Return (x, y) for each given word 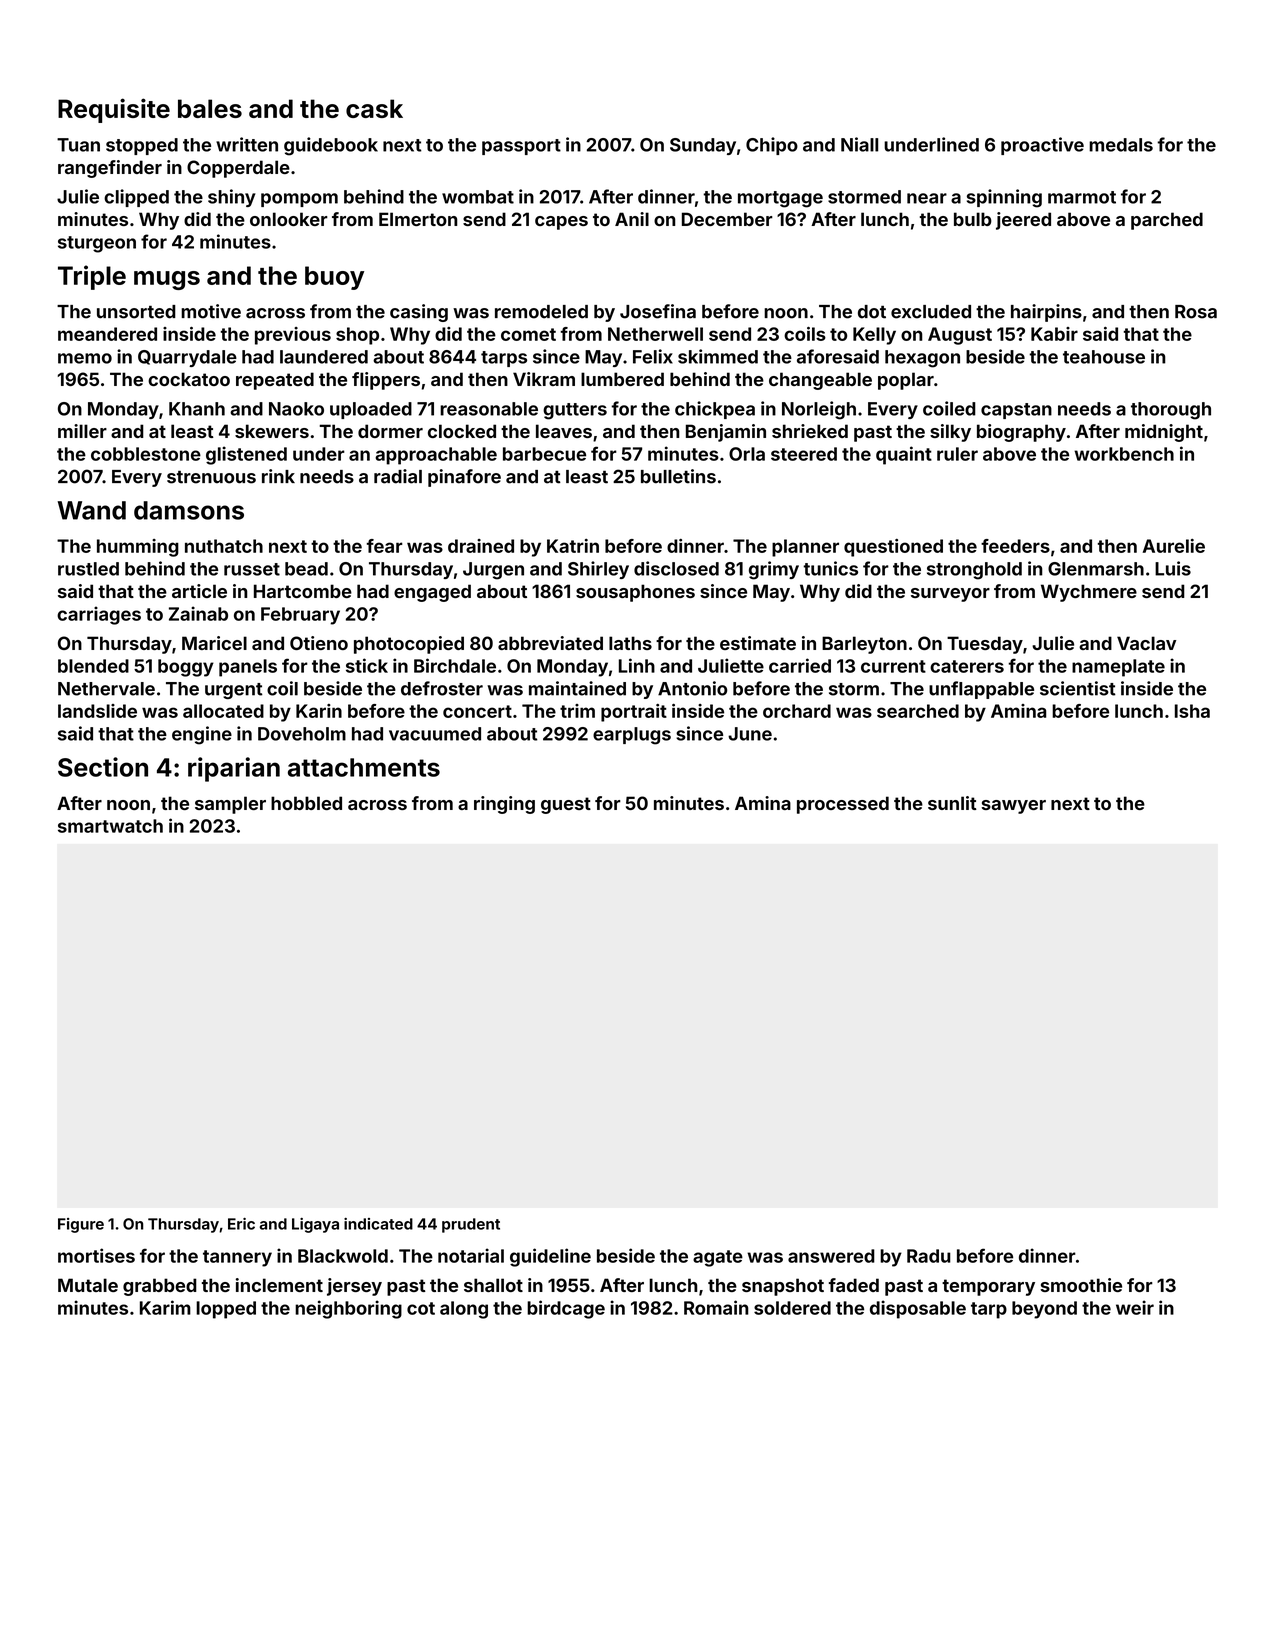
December (727, 219)
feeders (1015, 546)
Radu (929, 1256)
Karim (165, 1307)
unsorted (136, 312)
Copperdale (238, 169)
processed (843, 805)
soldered (792, 1308)
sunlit (952, 803)
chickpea (715, 410)
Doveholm (302, 734)
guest (566, 805)
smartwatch (110, 826)
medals (1121, 145)
